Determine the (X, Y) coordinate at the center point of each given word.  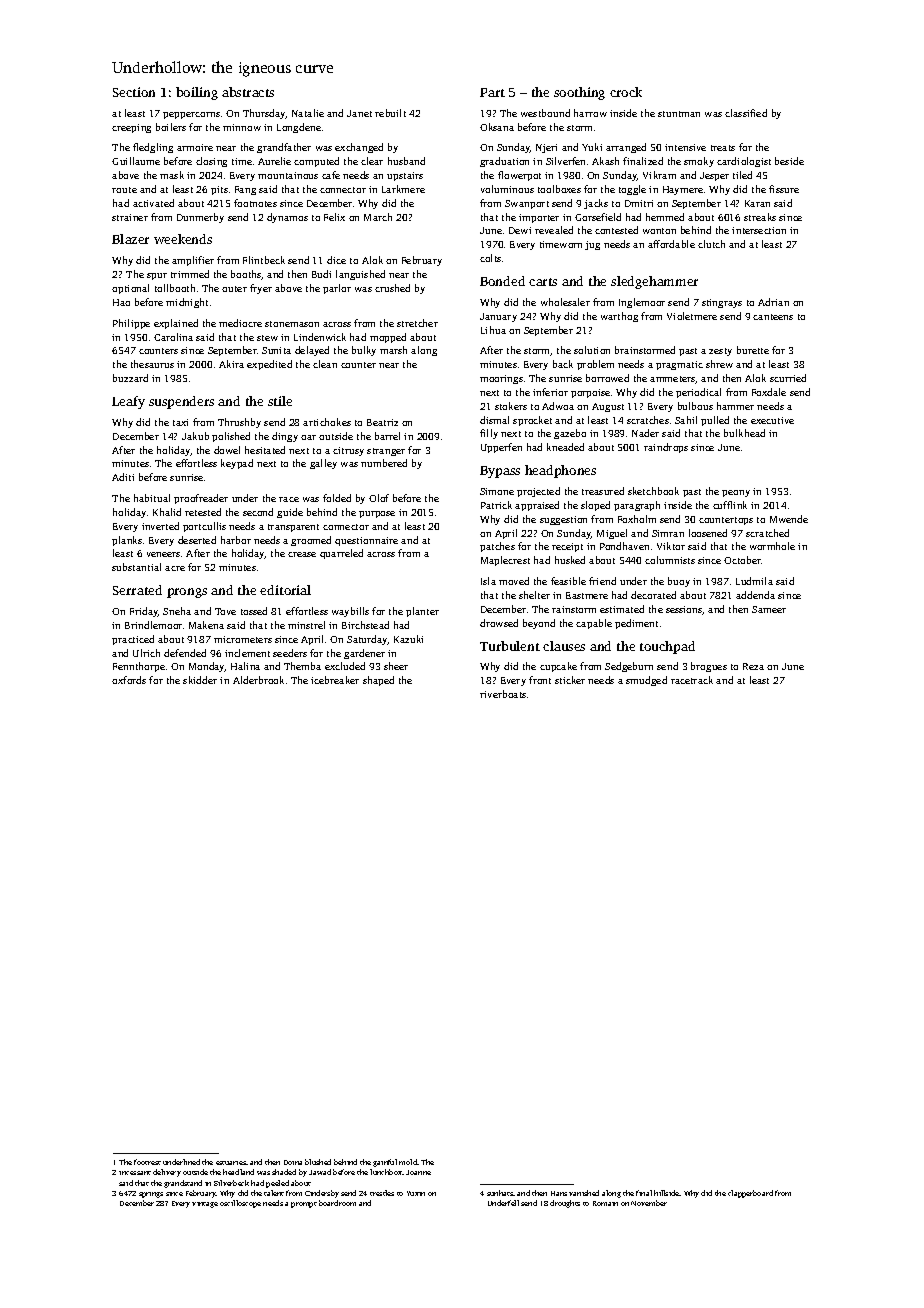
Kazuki (408, 639)
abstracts (248, 92)
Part (492, 92)
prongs (187, 593)
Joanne (418, 1172)
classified (746, 113)
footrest (147, 1162)
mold (408, 1162)
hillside (667, 1193)
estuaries (231, 1163)
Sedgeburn (629, 667)
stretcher (417, 323)
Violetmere (692, 316)
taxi (180, 422)
